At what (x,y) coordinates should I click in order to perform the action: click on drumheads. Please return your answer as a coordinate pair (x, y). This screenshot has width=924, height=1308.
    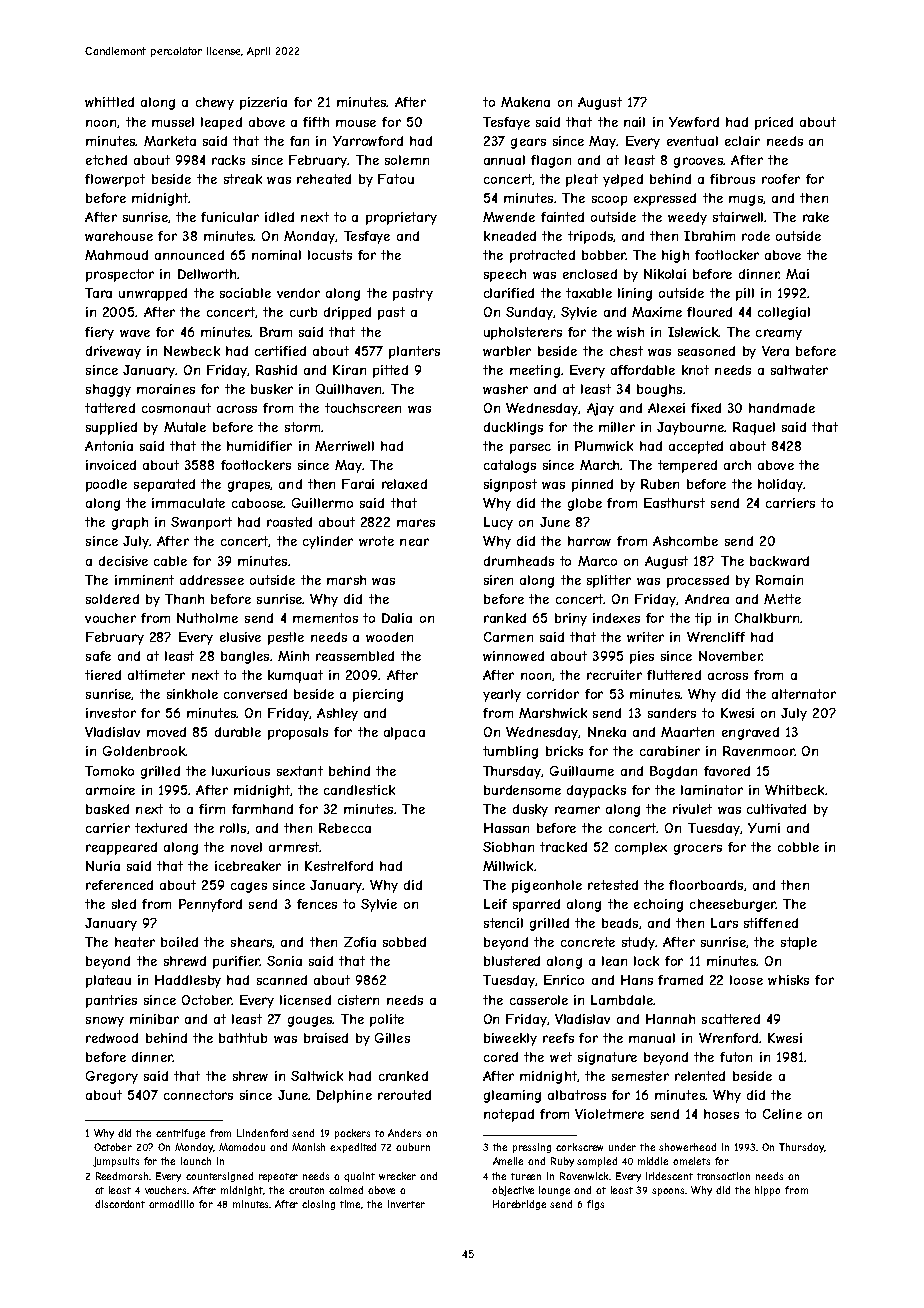
    Looking at the image, I should click on (519, 561).
